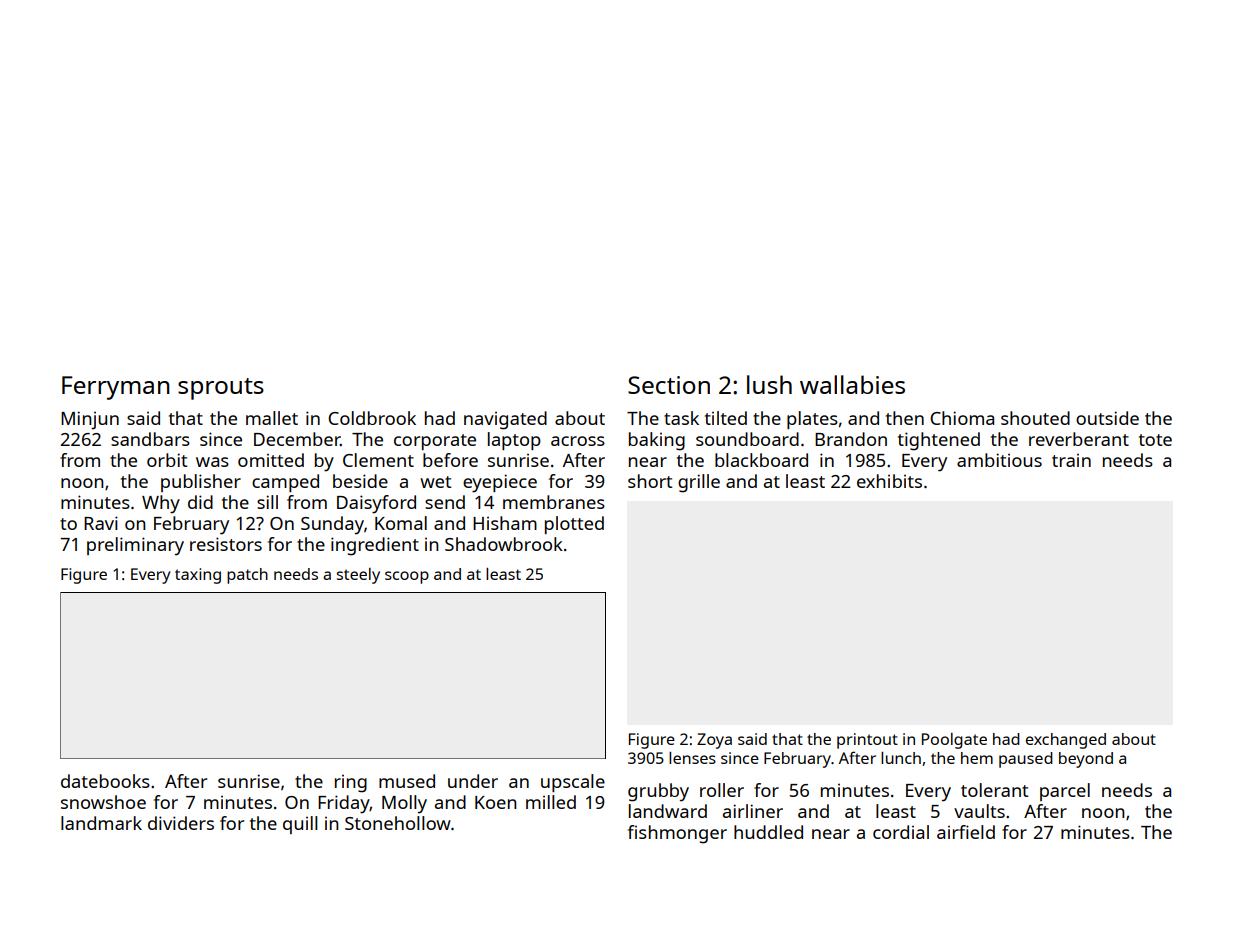  Describe the element at coordinates (505, 420) in the image. I see `navigated` at that location.
